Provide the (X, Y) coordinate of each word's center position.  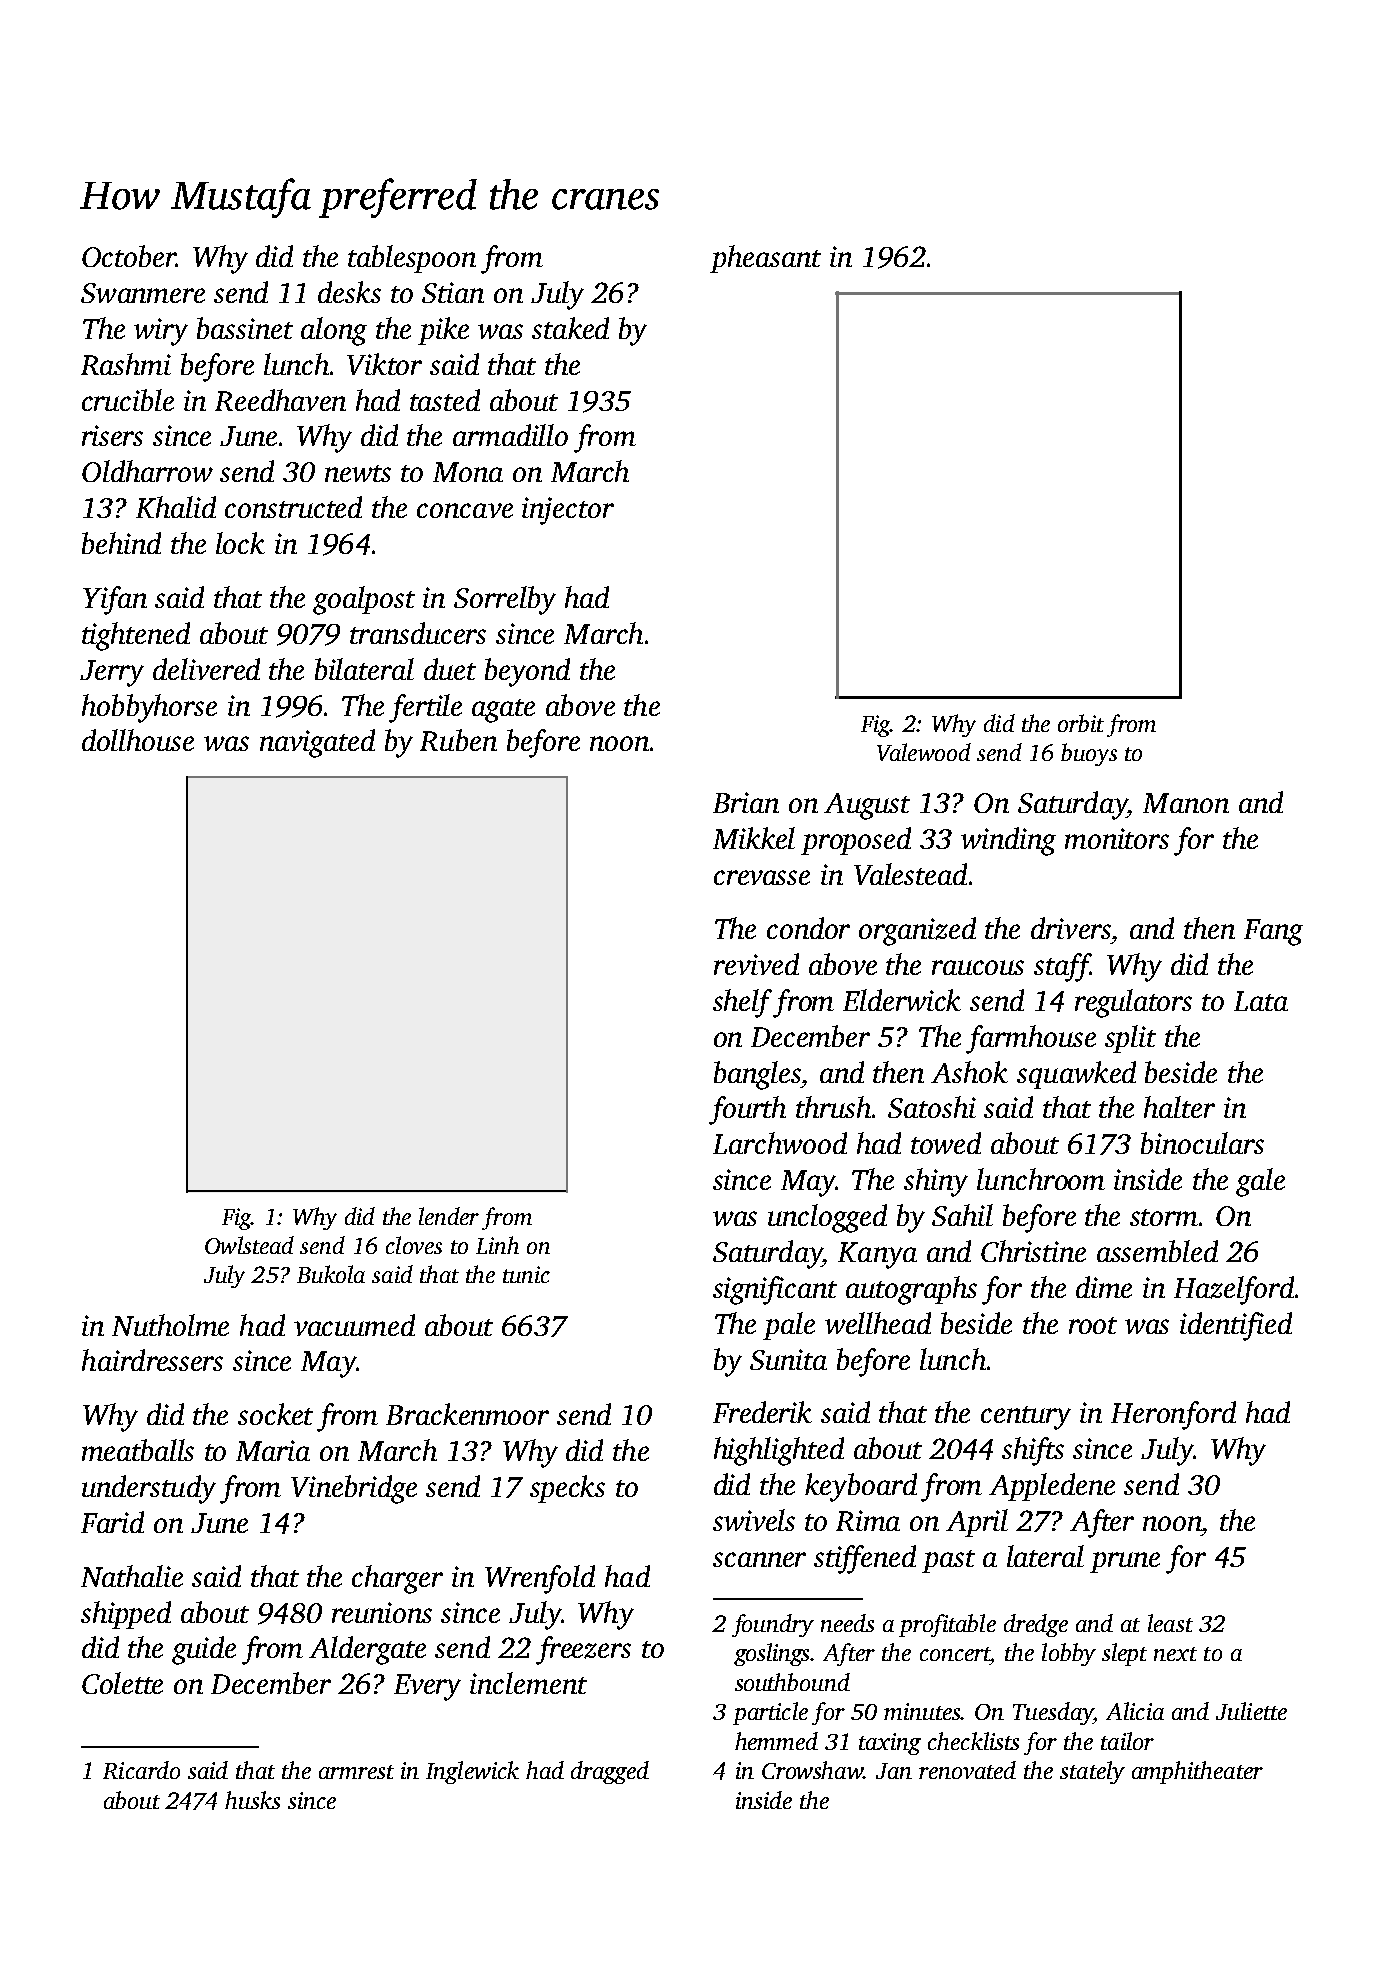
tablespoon (412, 259)
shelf (742, 1003)
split (1130, 1039)
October (129, 256)
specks (567, 1489)
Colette (122, 1683)
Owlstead (249, 1245)
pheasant (765, 259)
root (1093, 1325)
